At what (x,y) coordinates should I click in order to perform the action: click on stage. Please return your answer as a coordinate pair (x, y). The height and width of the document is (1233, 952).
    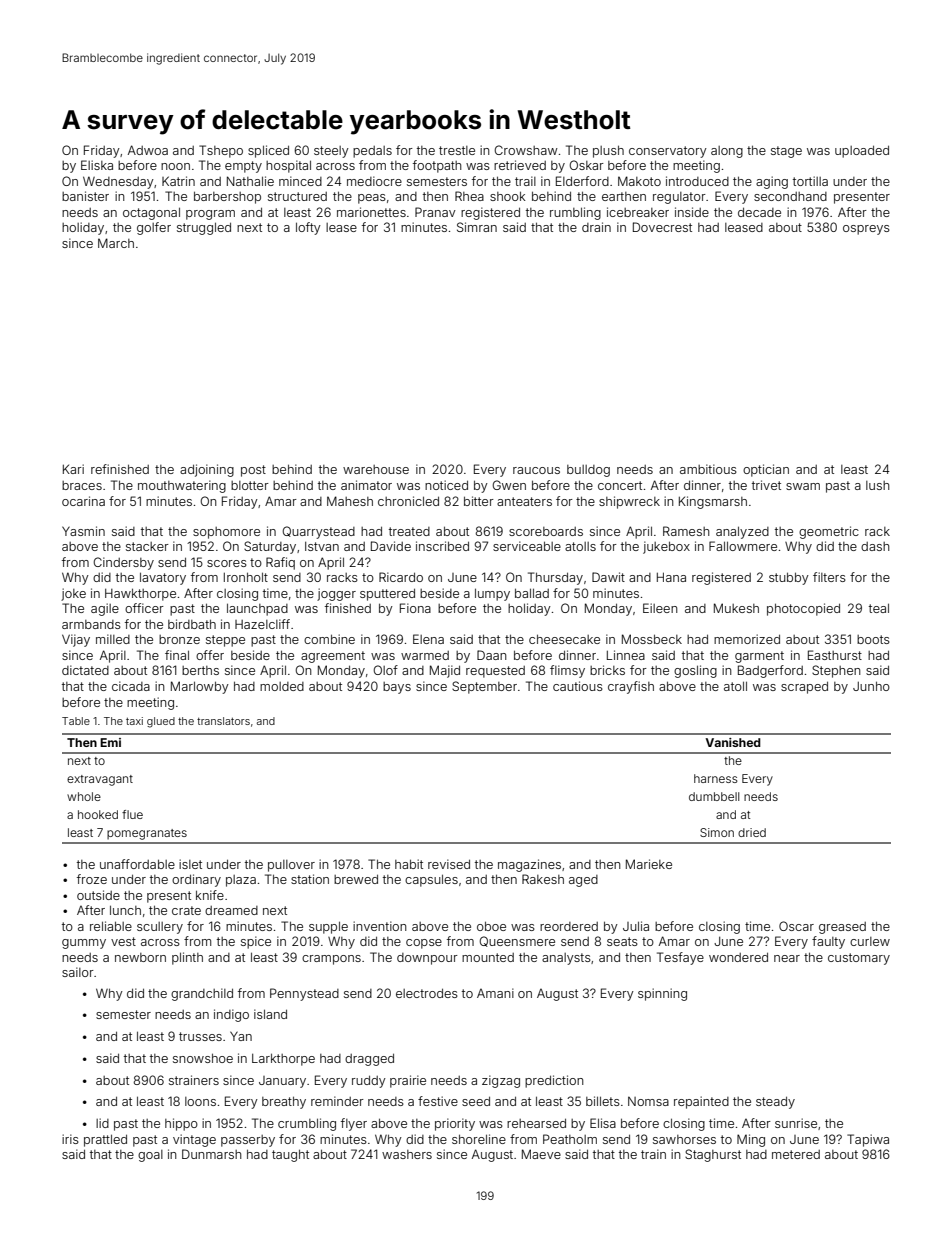
    Looking at the image, I should click on (786, 152).
